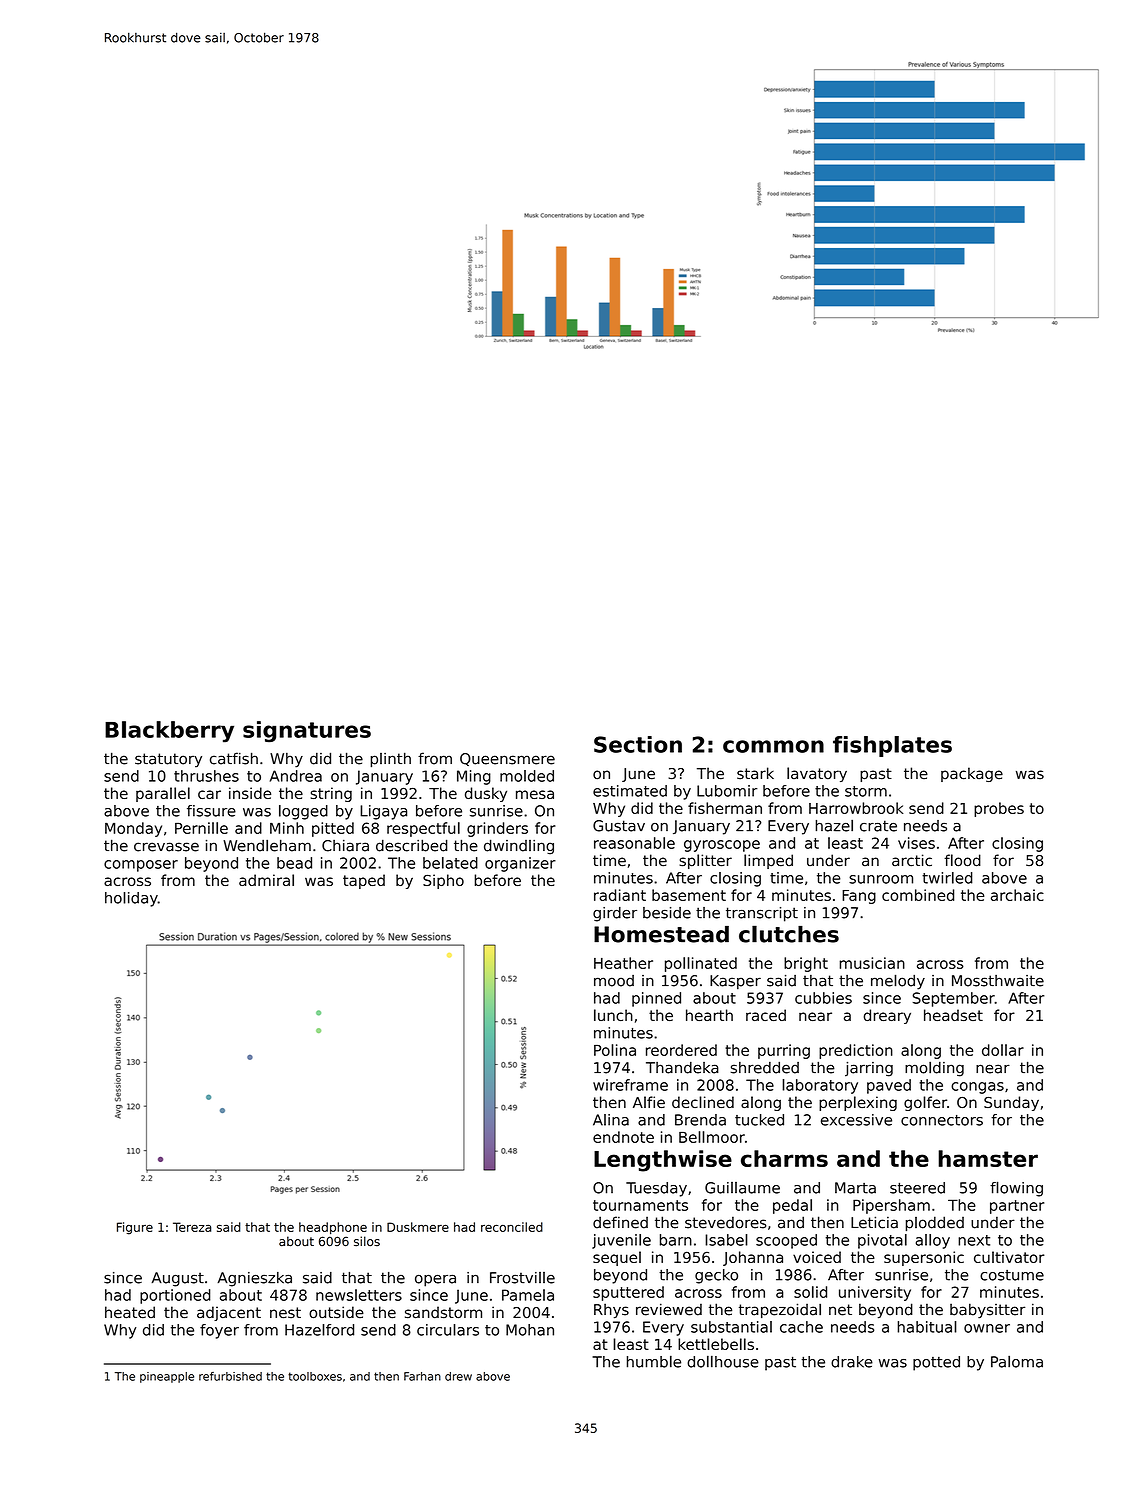 The height and width of the page is (1485, 1148). What do you see at coordinates (507, 759) in the page?
I see `Queensmere` at bounding box center [507, 759].
